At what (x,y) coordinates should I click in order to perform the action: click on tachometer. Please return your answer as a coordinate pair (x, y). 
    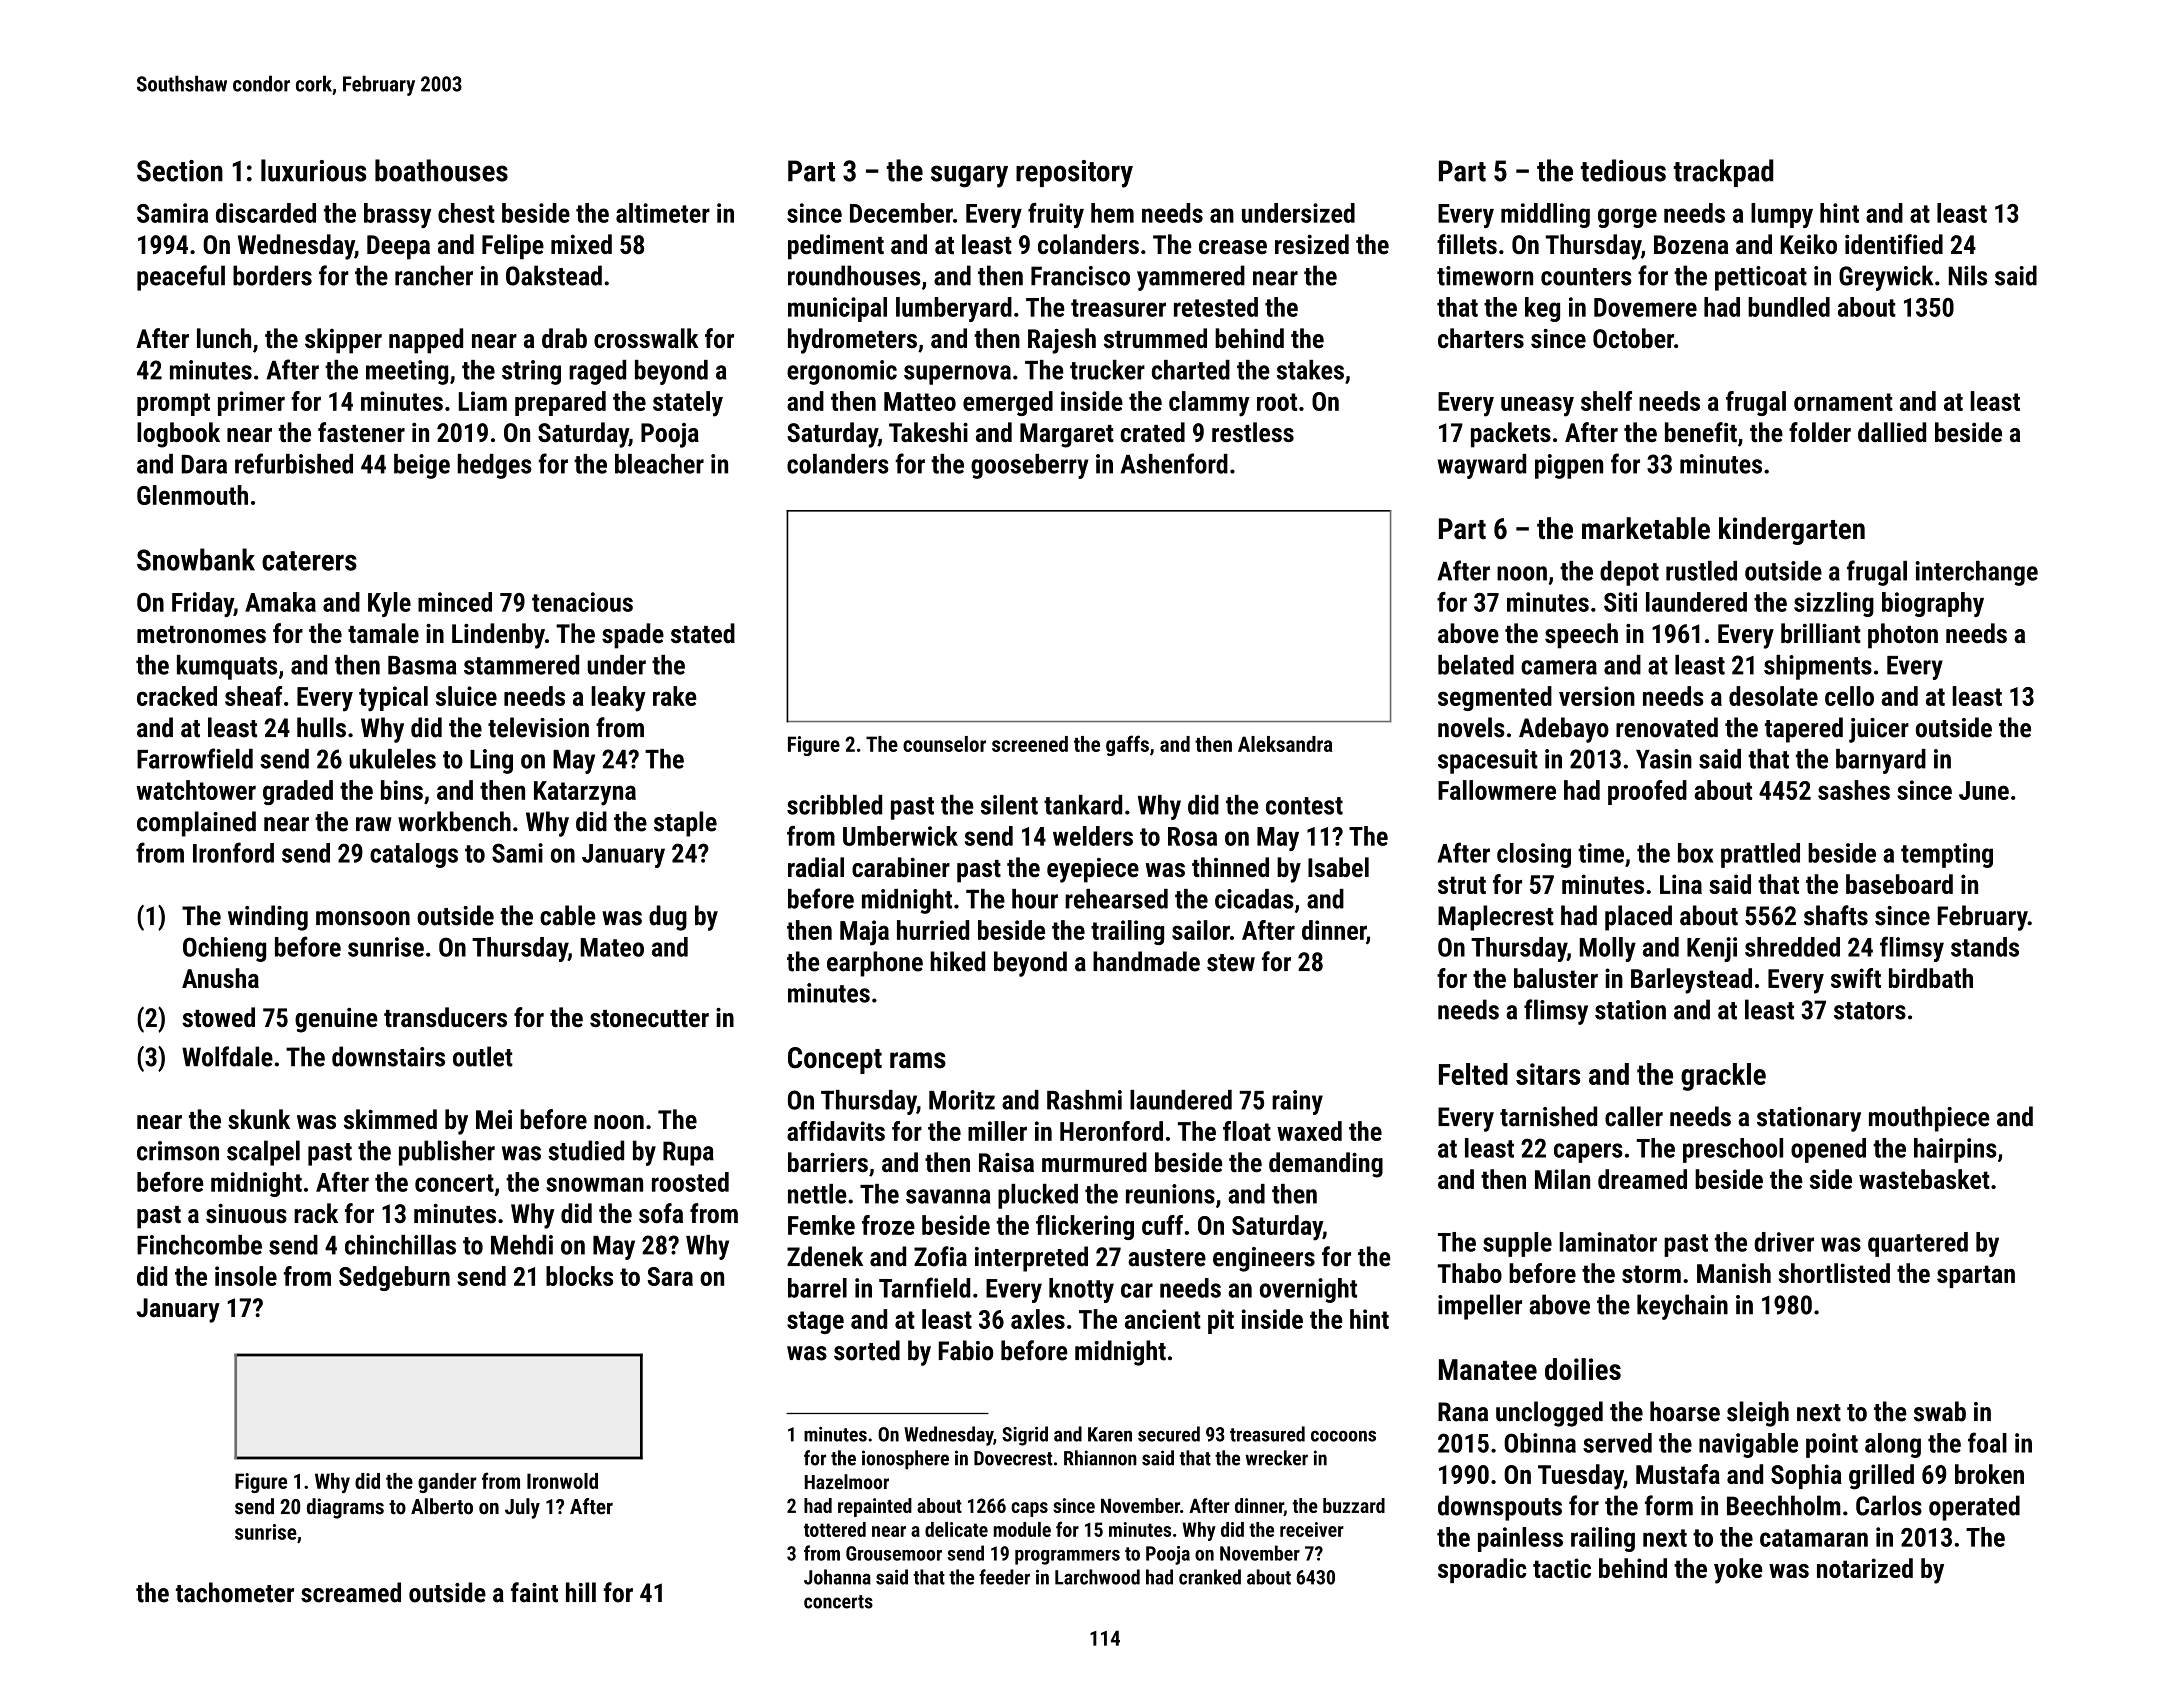
    Looking at the image, I should click on (235, 1592).
